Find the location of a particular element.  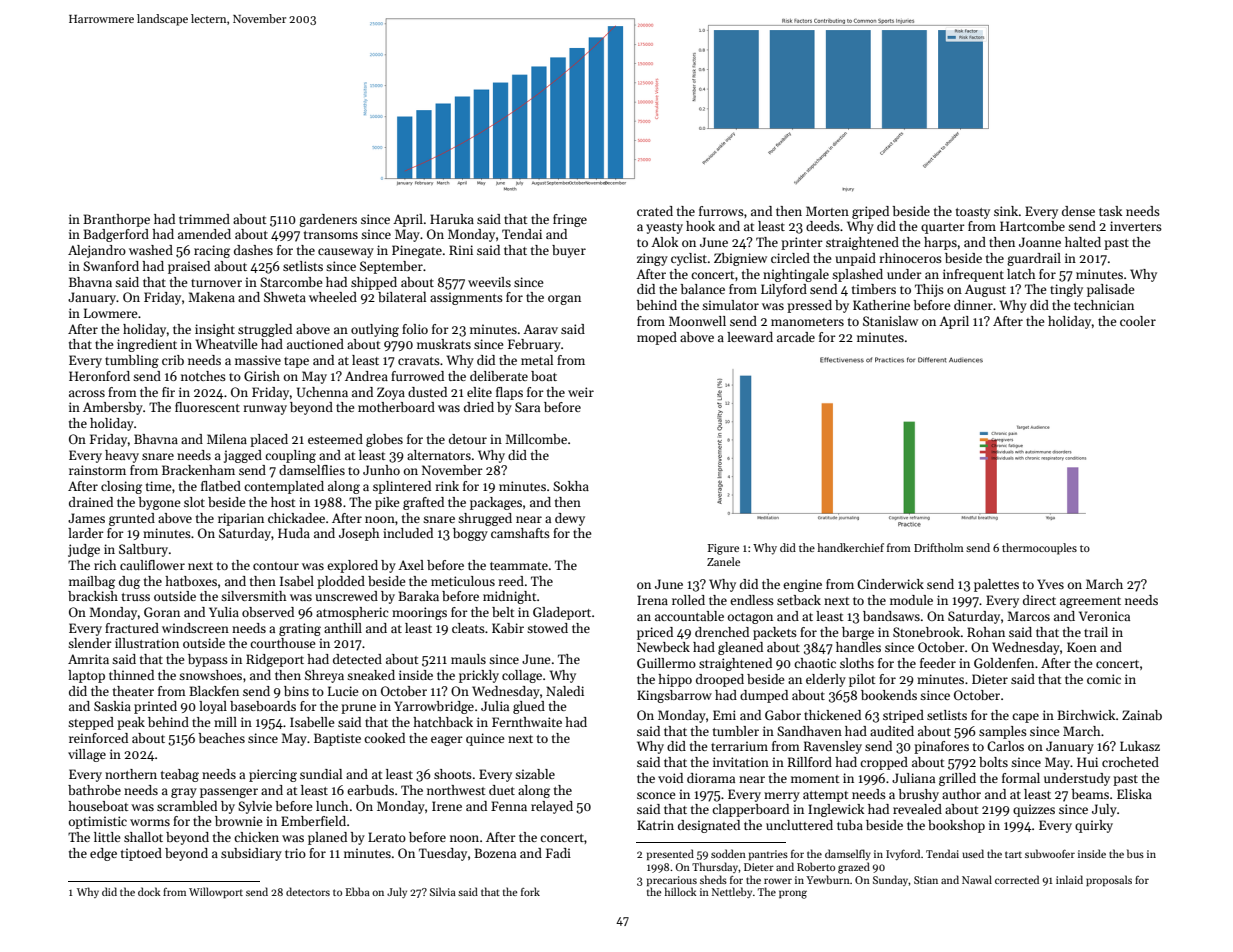

leeward is located at coordinates (750, 337).
